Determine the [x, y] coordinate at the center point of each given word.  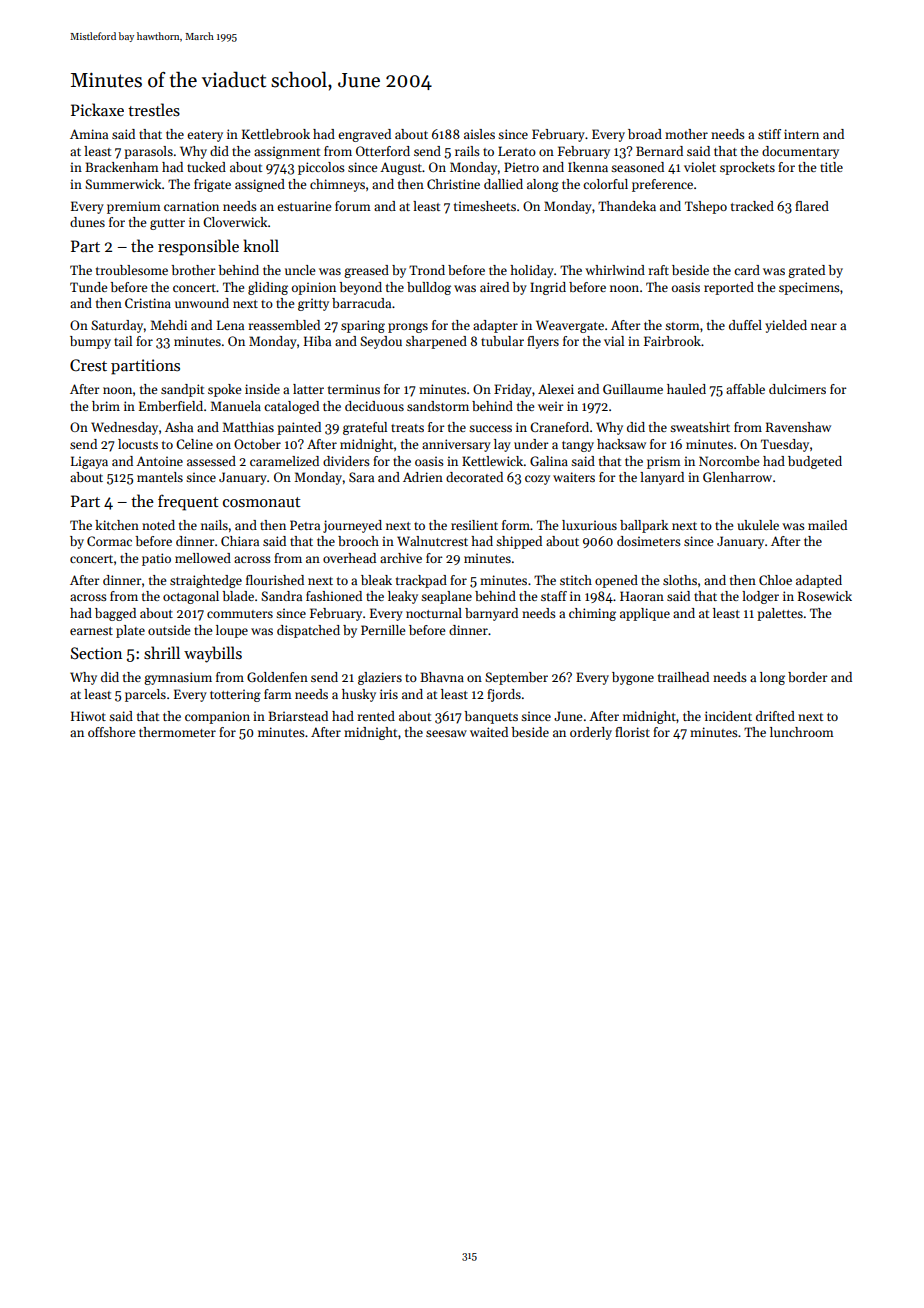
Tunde [88, 287]
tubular [502, 341]
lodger [760, 597]
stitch [576, 580]
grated [806, 271]
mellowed [203, 558]
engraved [364, 135]
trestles [154, 110]
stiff [769, 134]
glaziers [380, 678]
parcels [145, 695]
